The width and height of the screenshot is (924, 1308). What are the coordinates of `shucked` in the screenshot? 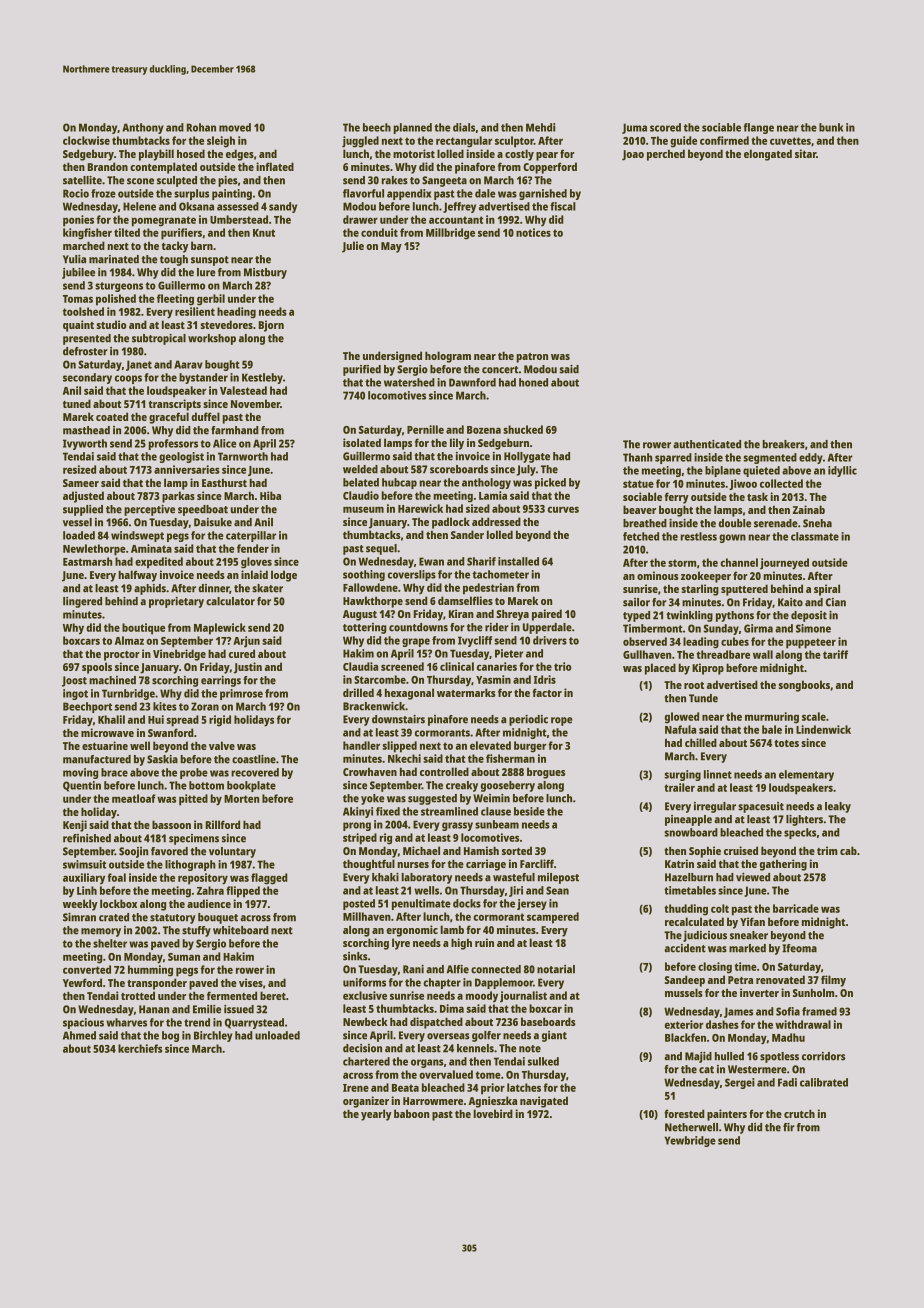 It's located at (523, 429).
